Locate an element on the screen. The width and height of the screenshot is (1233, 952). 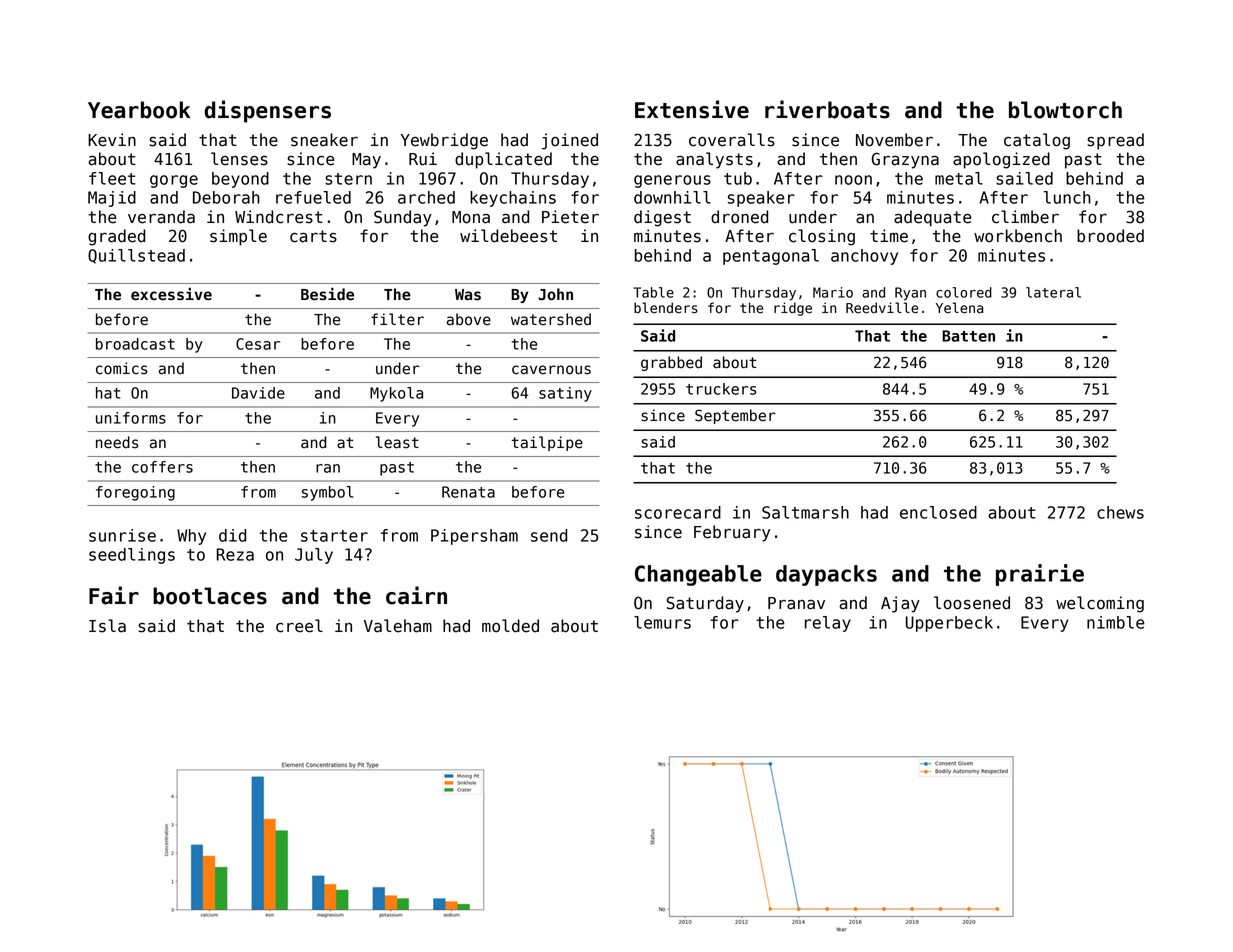
Renata is located at coordinates (468, 492).
